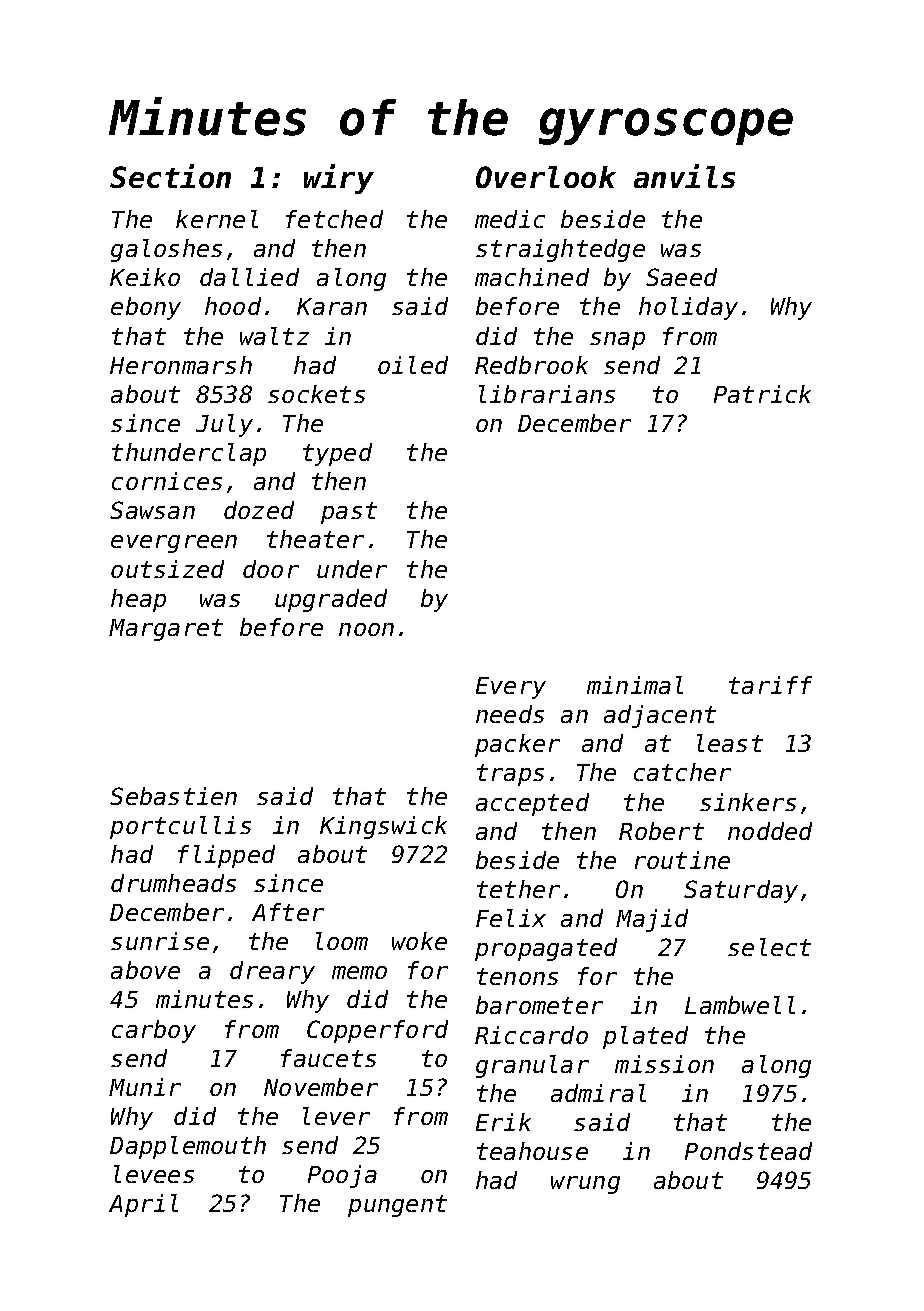  I want to click on galoshes, so click(166, 250).
